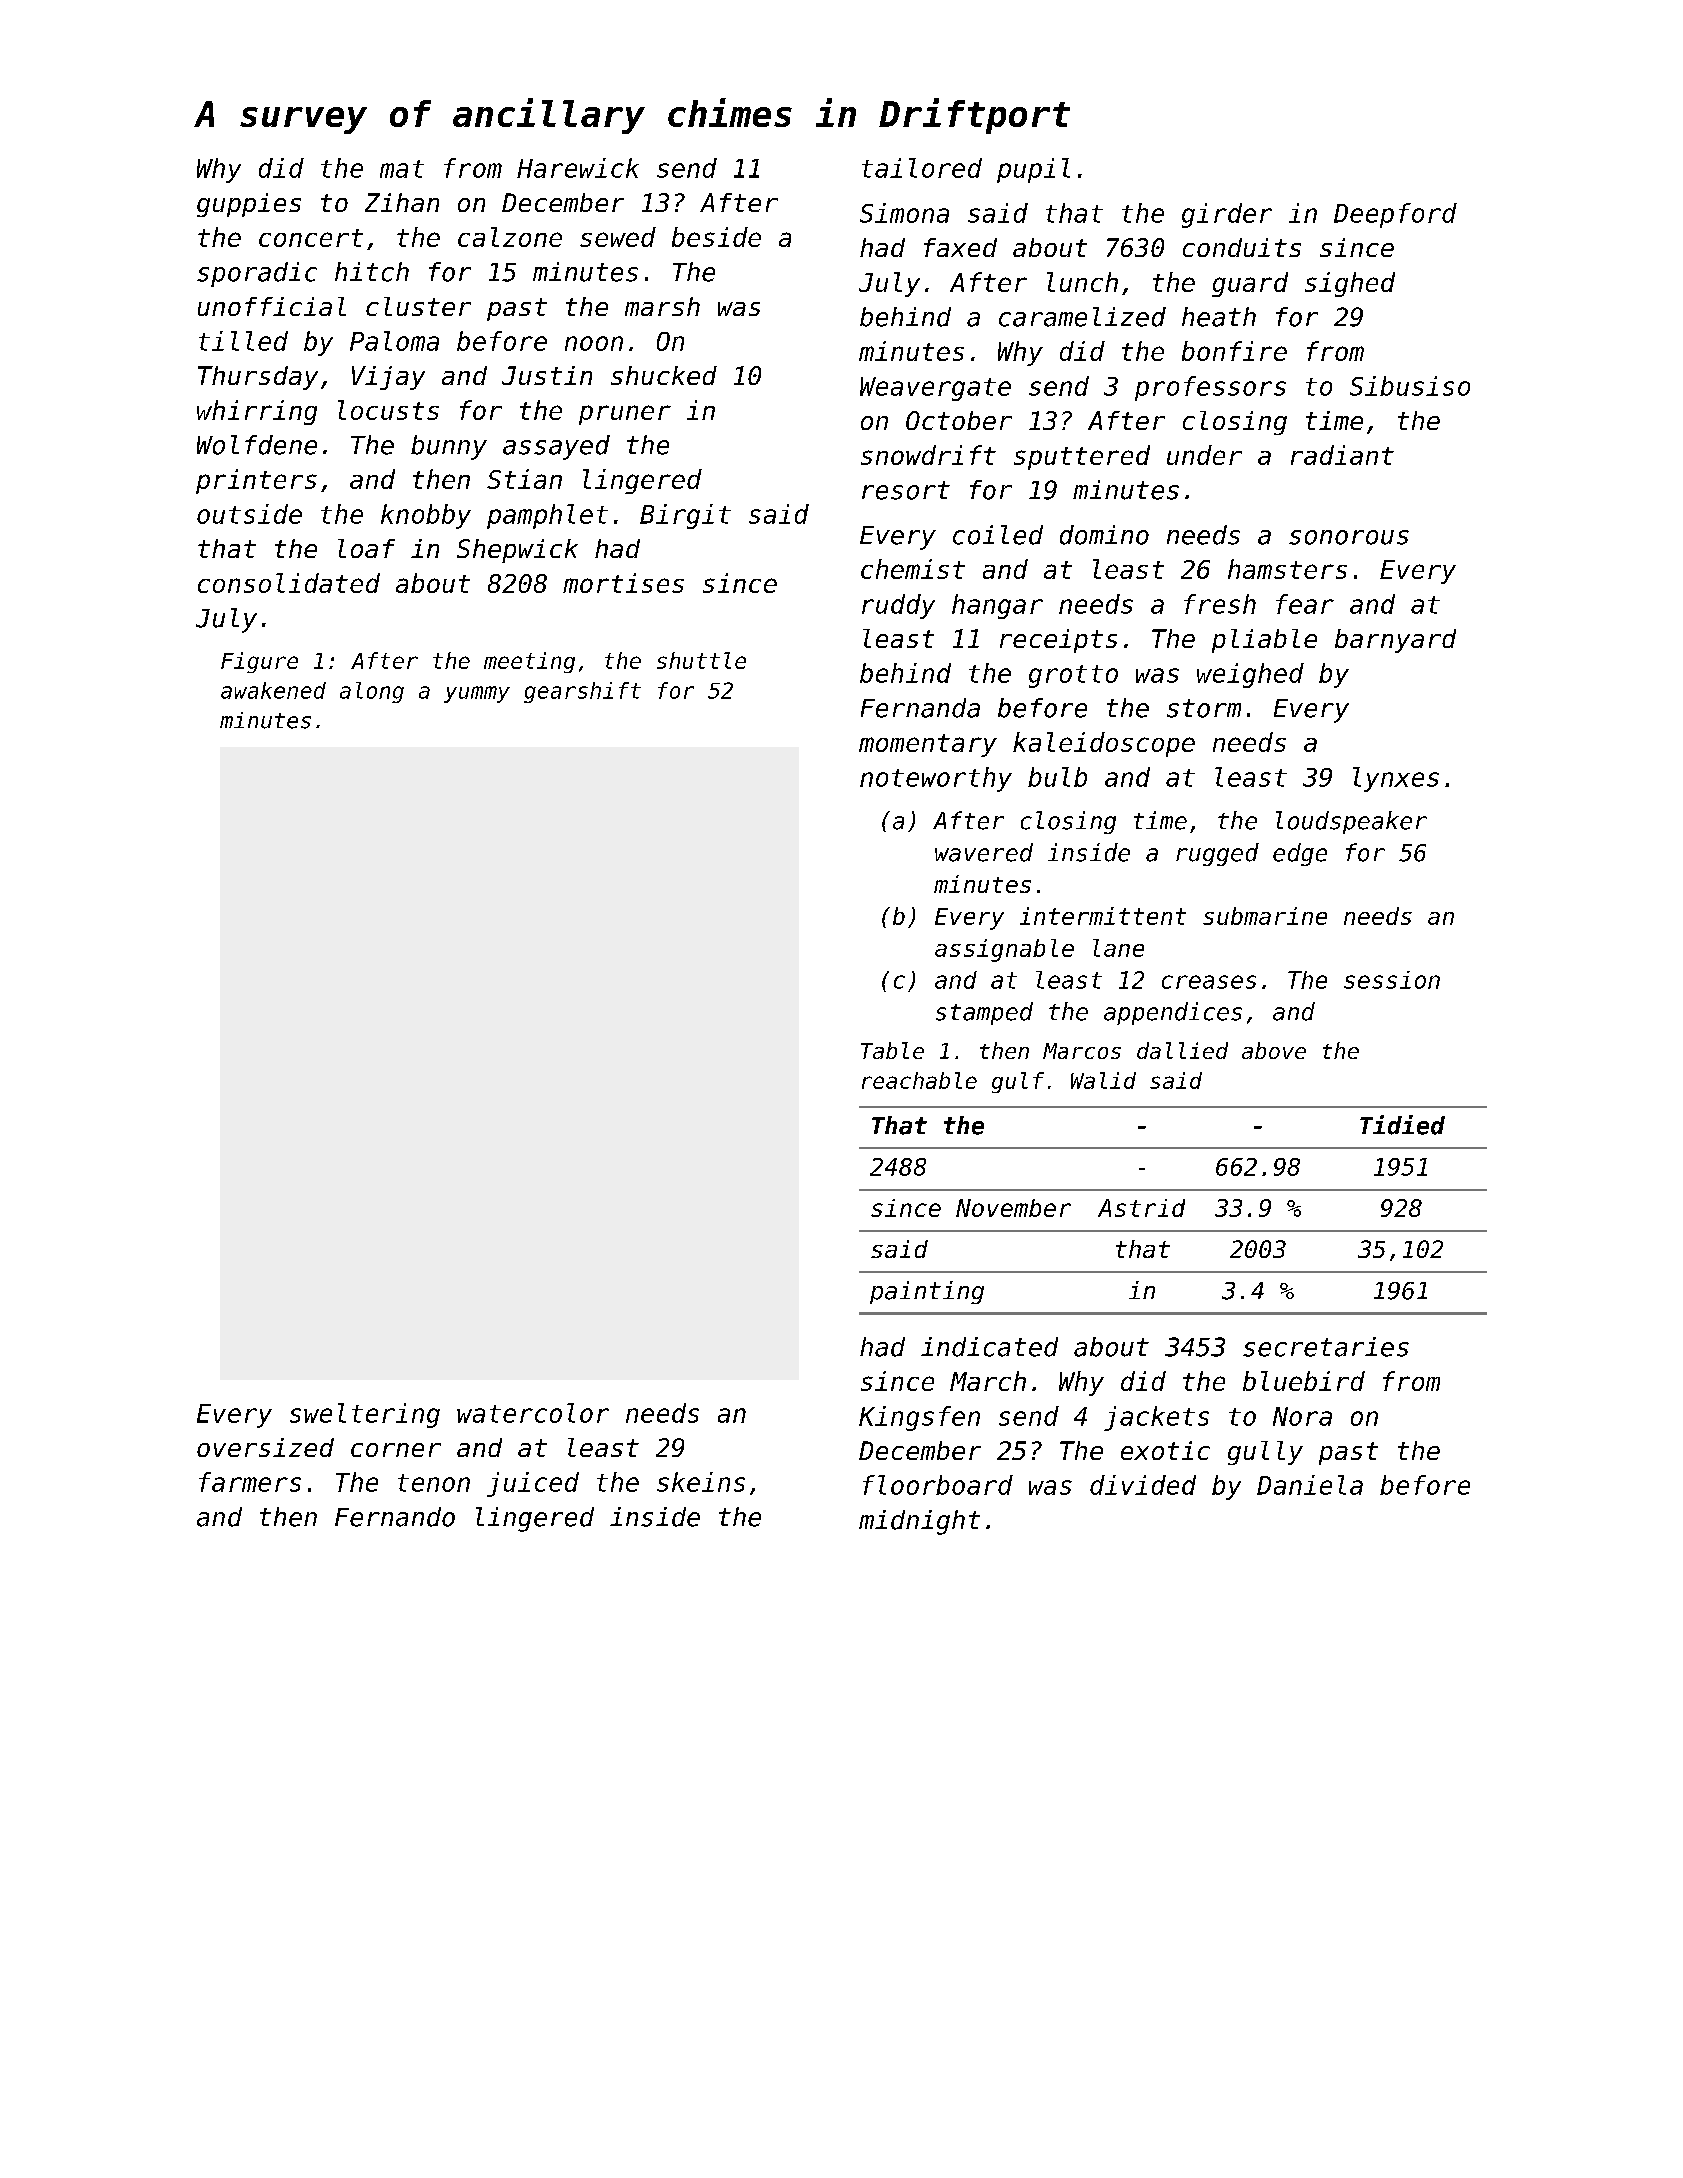  Describe the element at coordinates (365, 1415) in the page. I see `sweltering` at that location.
